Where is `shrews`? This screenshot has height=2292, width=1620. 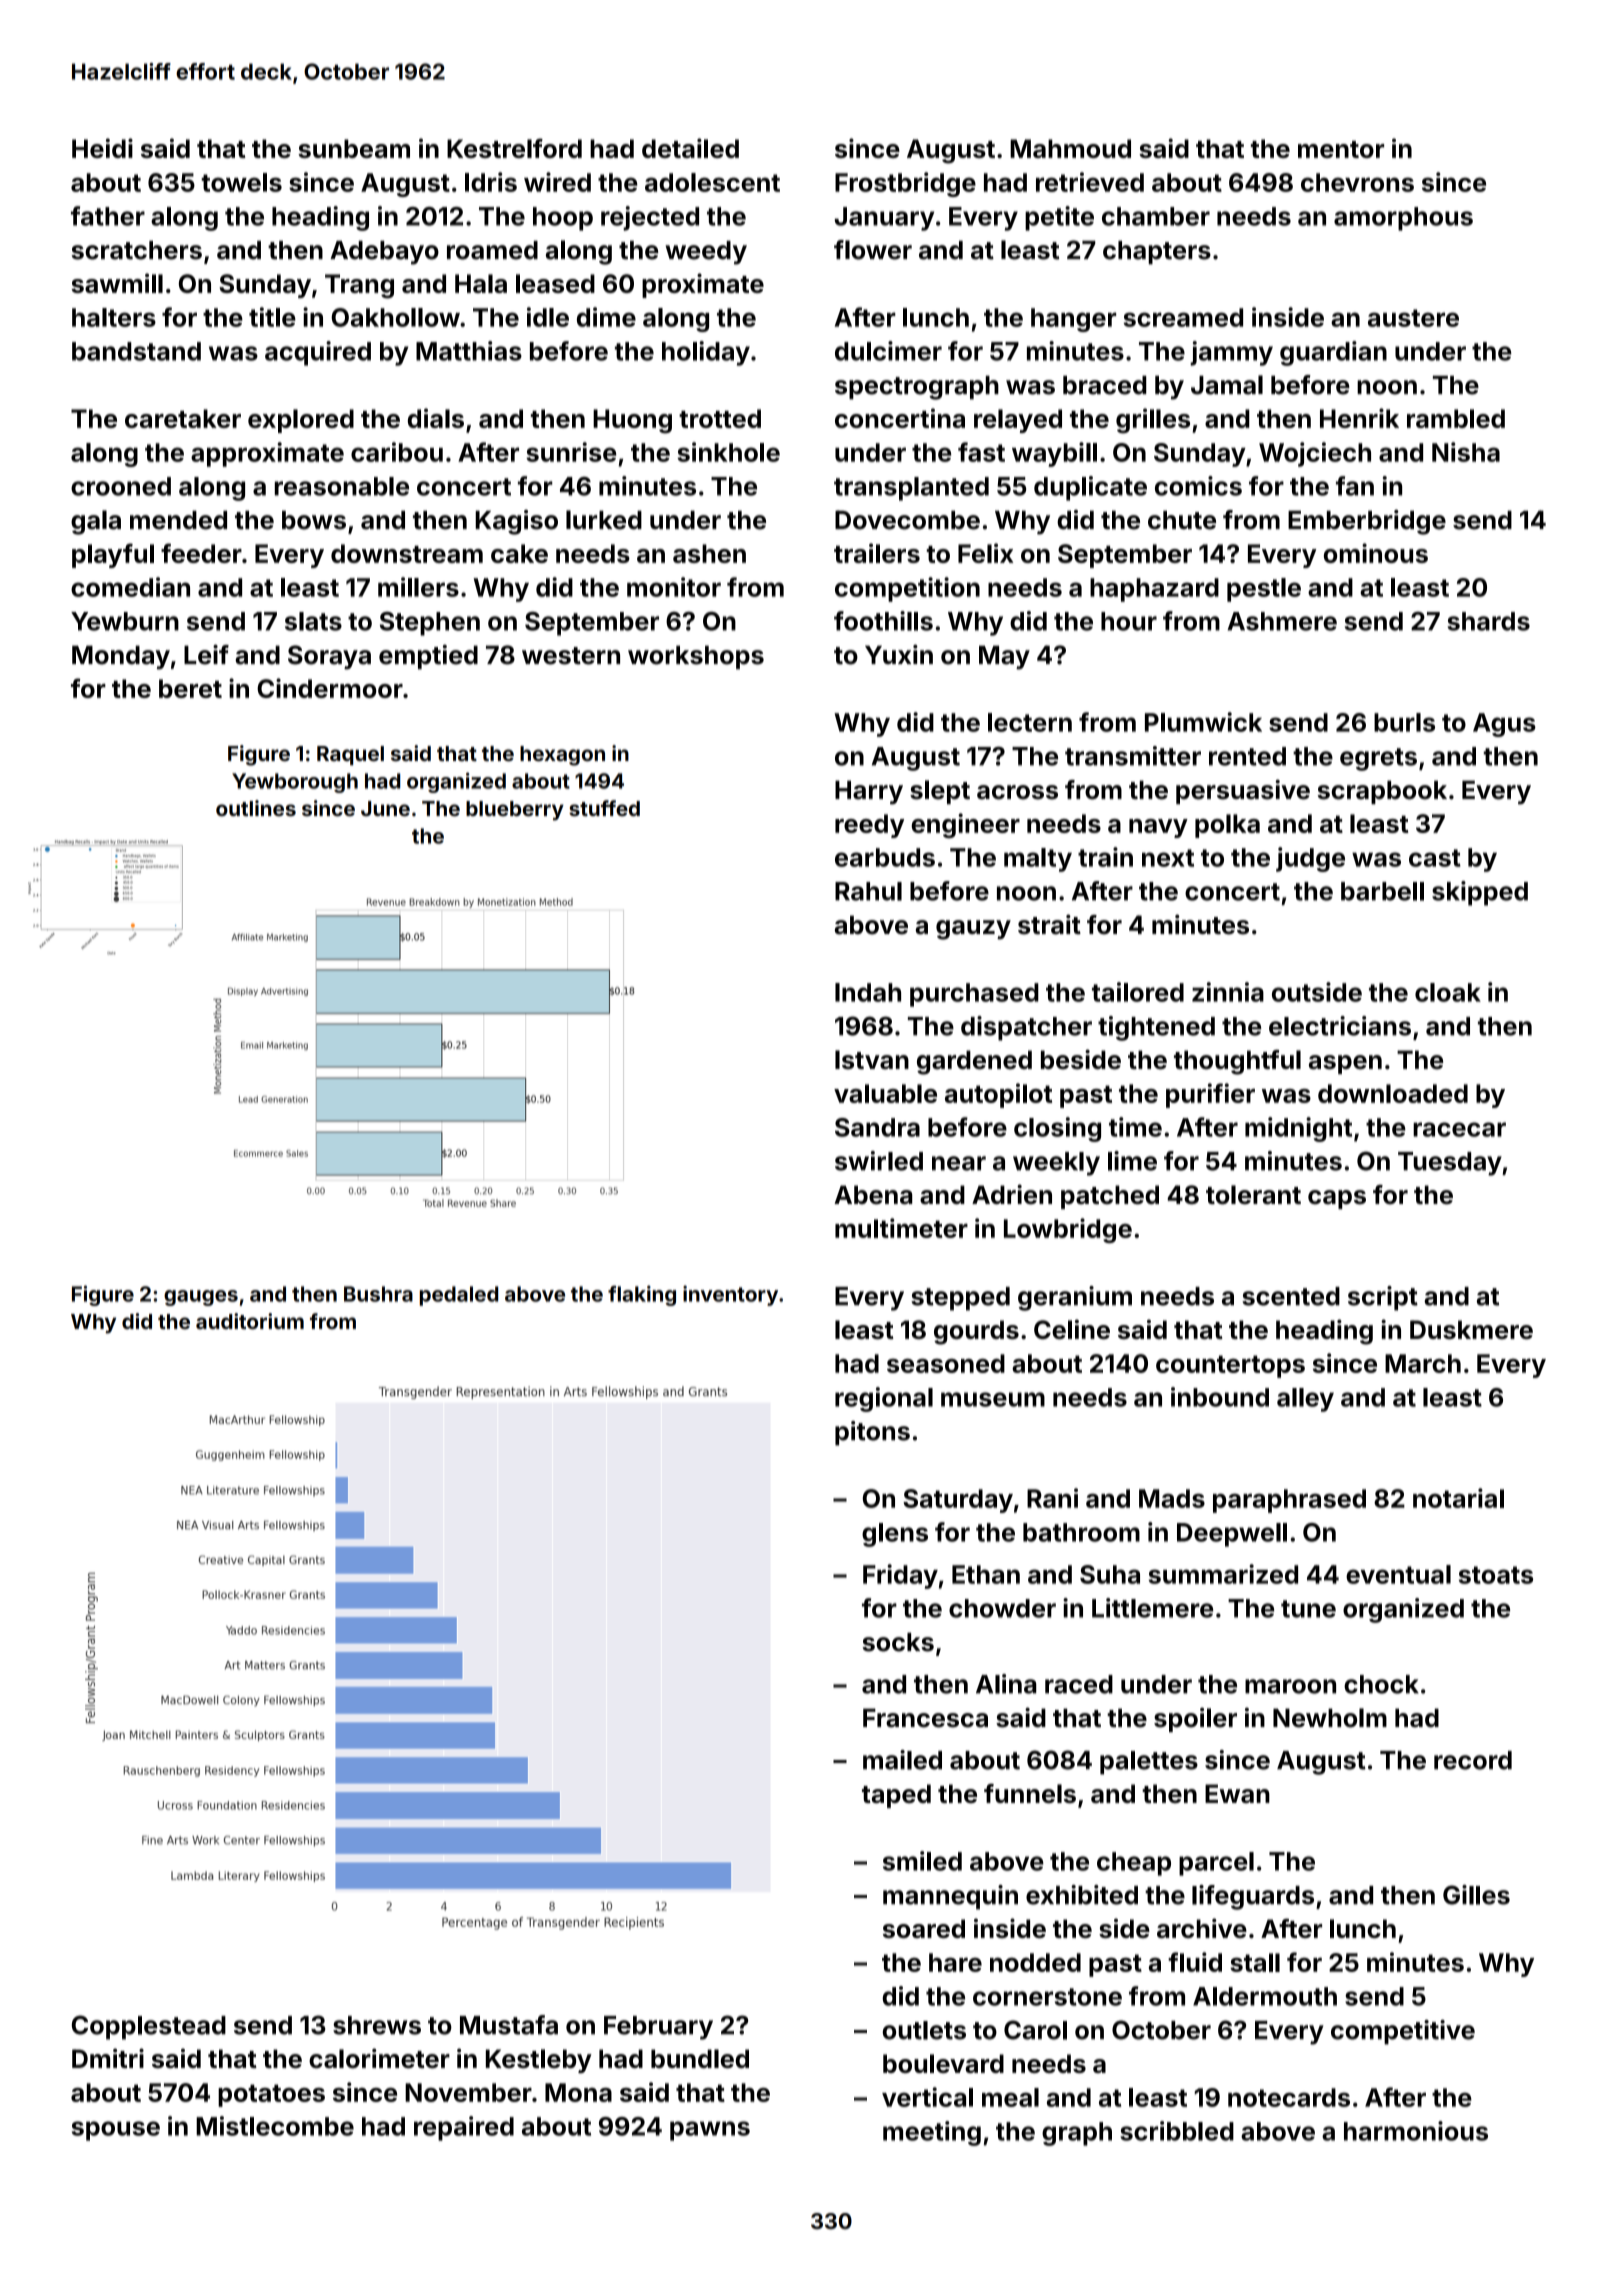 shrews is located at coordinates (377, 2025).
